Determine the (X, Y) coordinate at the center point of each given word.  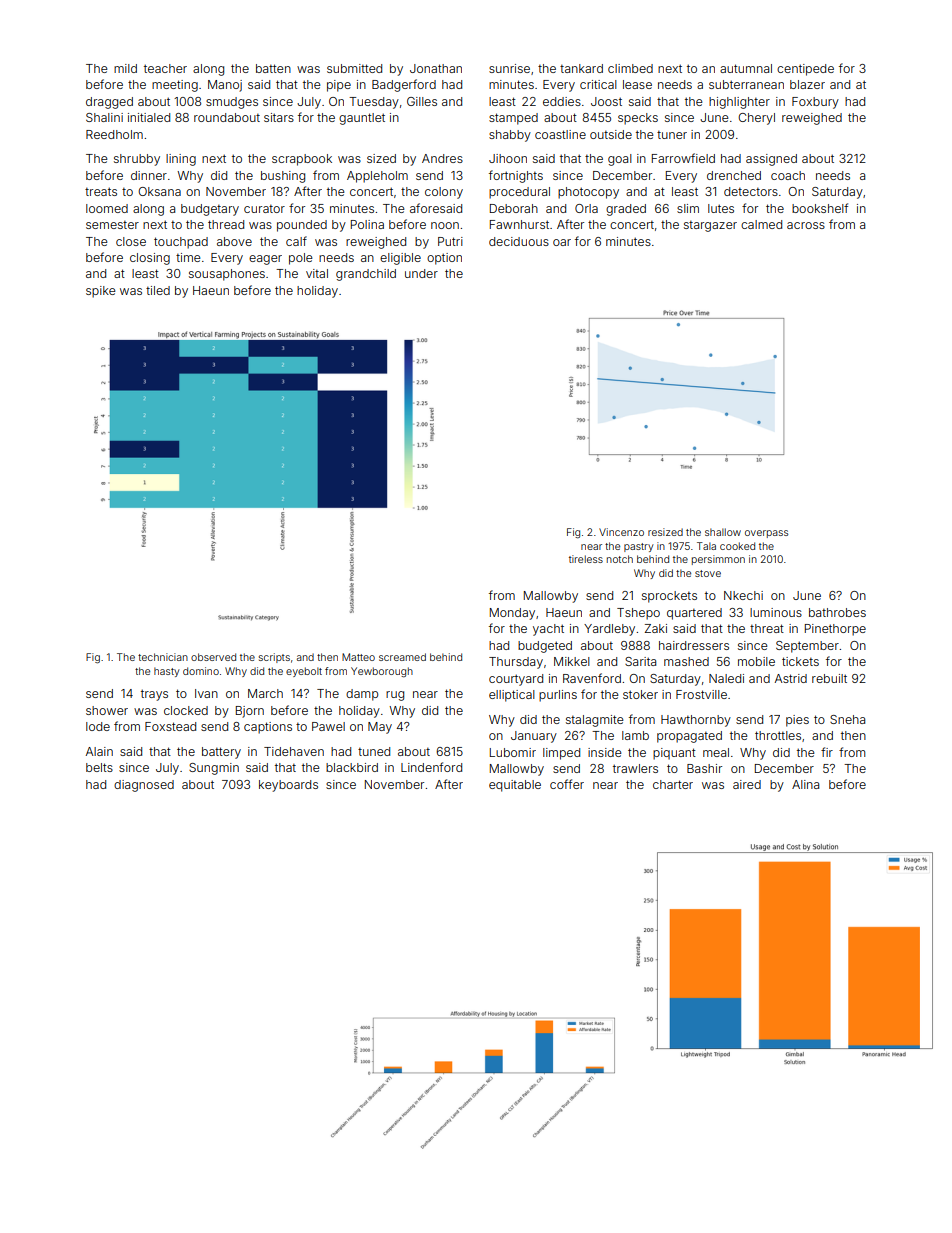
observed (213, 657)
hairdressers (694, 645)
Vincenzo (621, 532)
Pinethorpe (835, 630)
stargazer (710, 226)
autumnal (746, 68)
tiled (158, 290)
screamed (402, 657)
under (421, 273)
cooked (737, 546)
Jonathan (436, 68)
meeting (175, 86)
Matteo (358, 657)
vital (317, 273)
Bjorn (250, 712)
